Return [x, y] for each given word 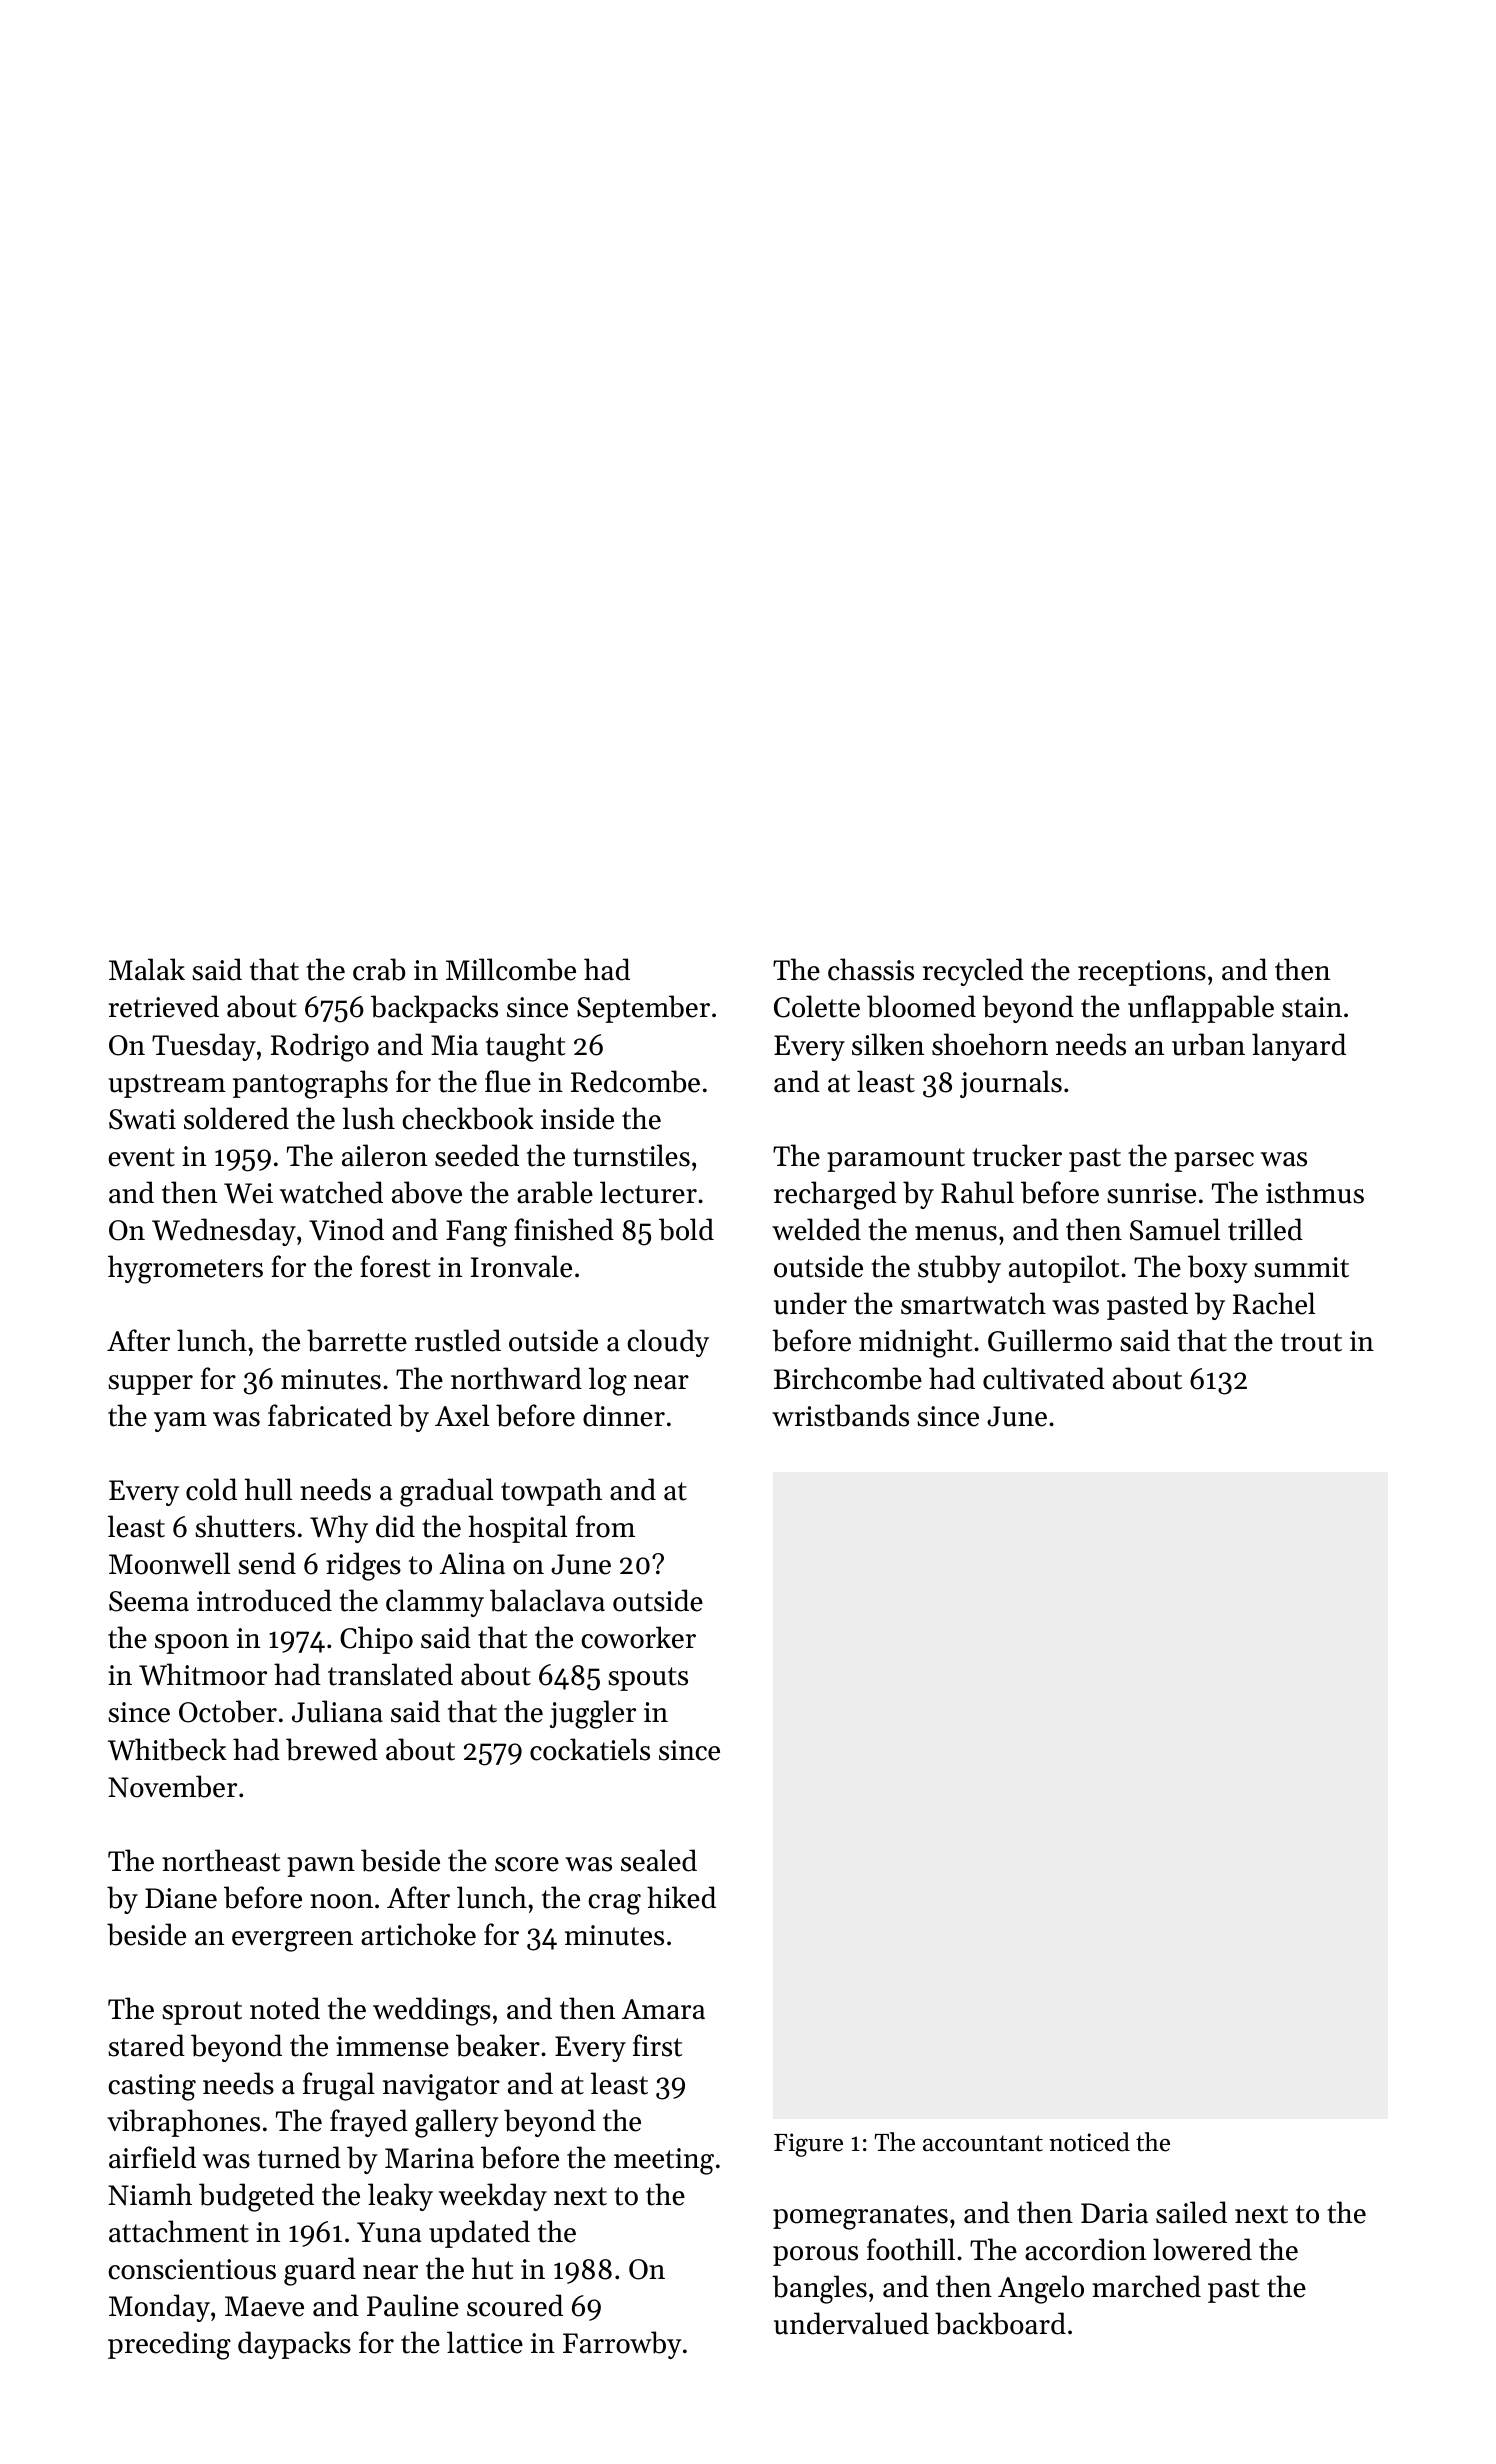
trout [1311, 1342]
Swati [142, 1119]
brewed [332, 1749]
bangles [819, 2289]
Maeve [264, 2306]
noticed [1089, 2142]
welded [816, 1229]
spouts [648, 1679]
